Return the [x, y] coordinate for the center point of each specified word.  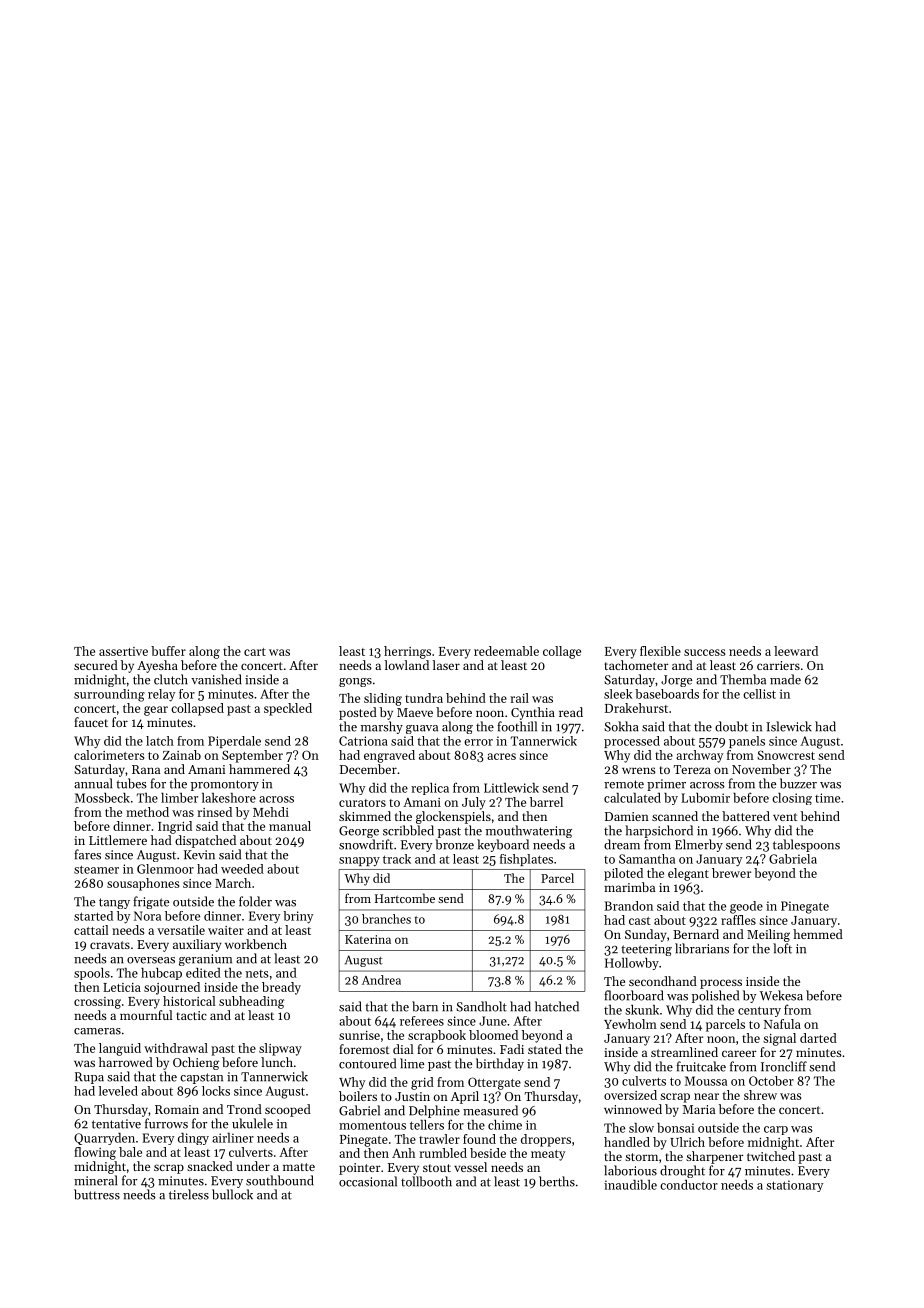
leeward [796, 651]
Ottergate [494, 1083]
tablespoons [806, 845]
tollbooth [426, 1181]
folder [255, 901]
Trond [244, 1109]
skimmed [365, 816]
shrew [760, 1095]
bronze [454, 844]
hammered [259, 769]
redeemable [506, 651]
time [827, 798]
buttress [97, 1194]
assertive [123, 651]
